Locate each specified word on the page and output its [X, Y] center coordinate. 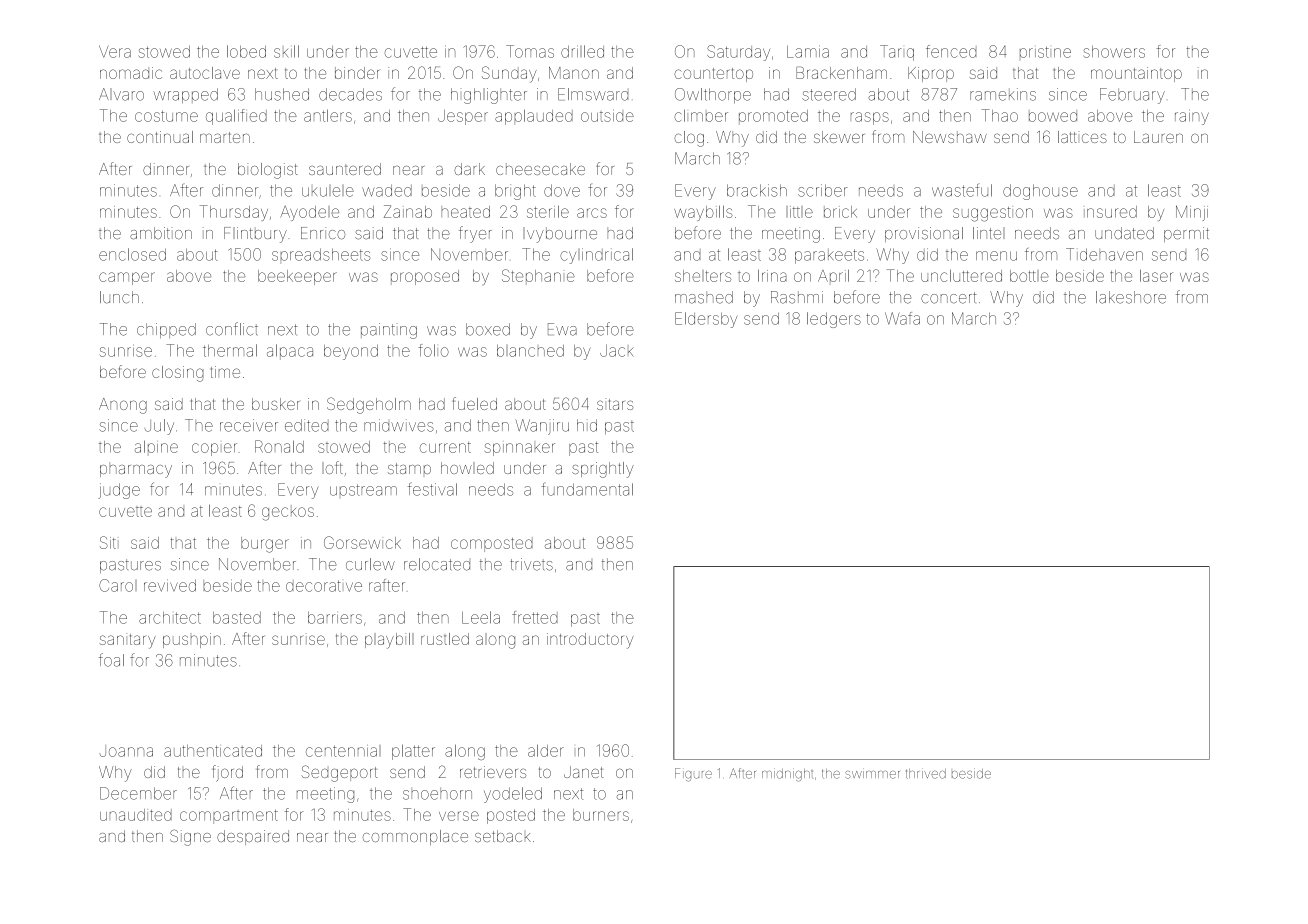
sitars [615, 404]
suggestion [993, 214]
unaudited [136, 815]
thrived [926, 774]
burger [265, 545]
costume [166, 116]
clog [689, 139]
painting [389, 331]
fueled [475, 403]
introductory [590, 641]
